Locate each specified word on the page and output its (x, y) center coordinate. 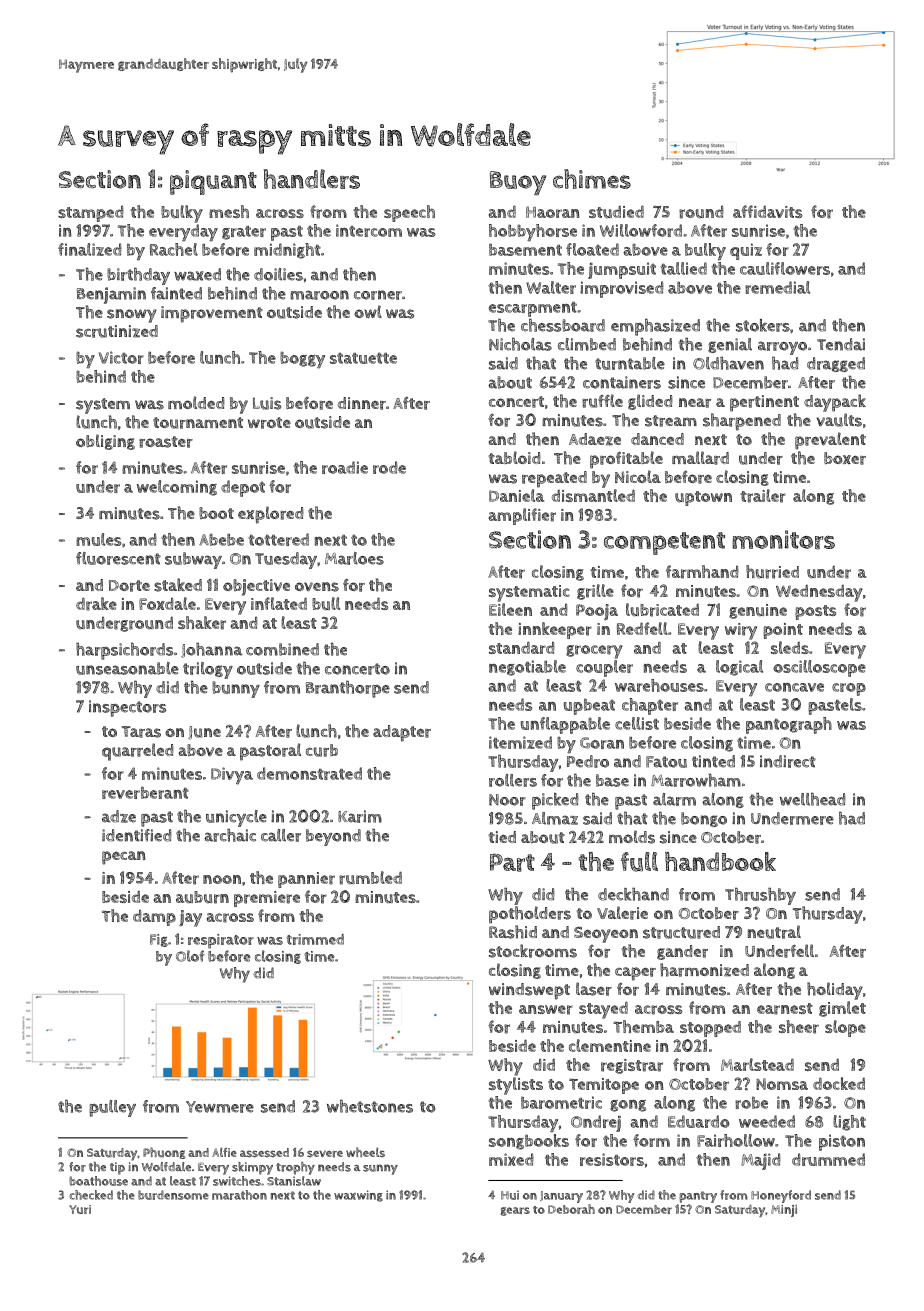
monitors (783, 540)
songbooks (529, 1142)
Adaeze (595, 439)
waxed (197, 274)
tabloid (515, 457)
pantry (698, 1197)
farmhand (702, 572)
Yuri (80, 1209)
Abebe (221, 539)
